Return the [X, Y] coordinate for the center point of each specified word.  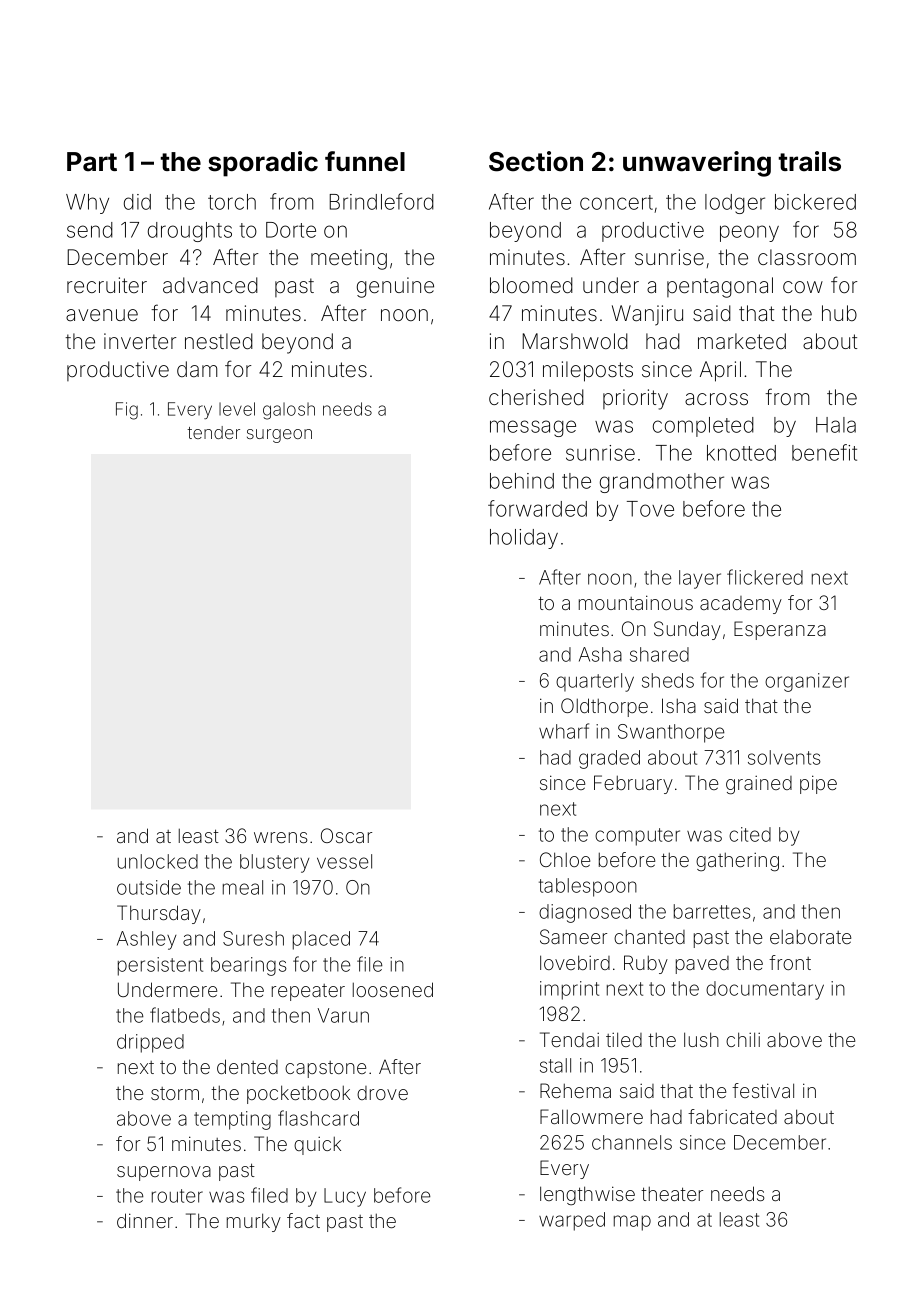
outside [149, 887]
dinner [145, 1220]
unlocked [158, 861]
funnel [365, 161]
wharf [564, 731]
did [137, 202]
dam [197, 369]
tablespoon [588, 887]
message [533, 428]
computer [637, 837]
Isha [679, 705]
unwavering [697, 164]
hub [839, 313]
